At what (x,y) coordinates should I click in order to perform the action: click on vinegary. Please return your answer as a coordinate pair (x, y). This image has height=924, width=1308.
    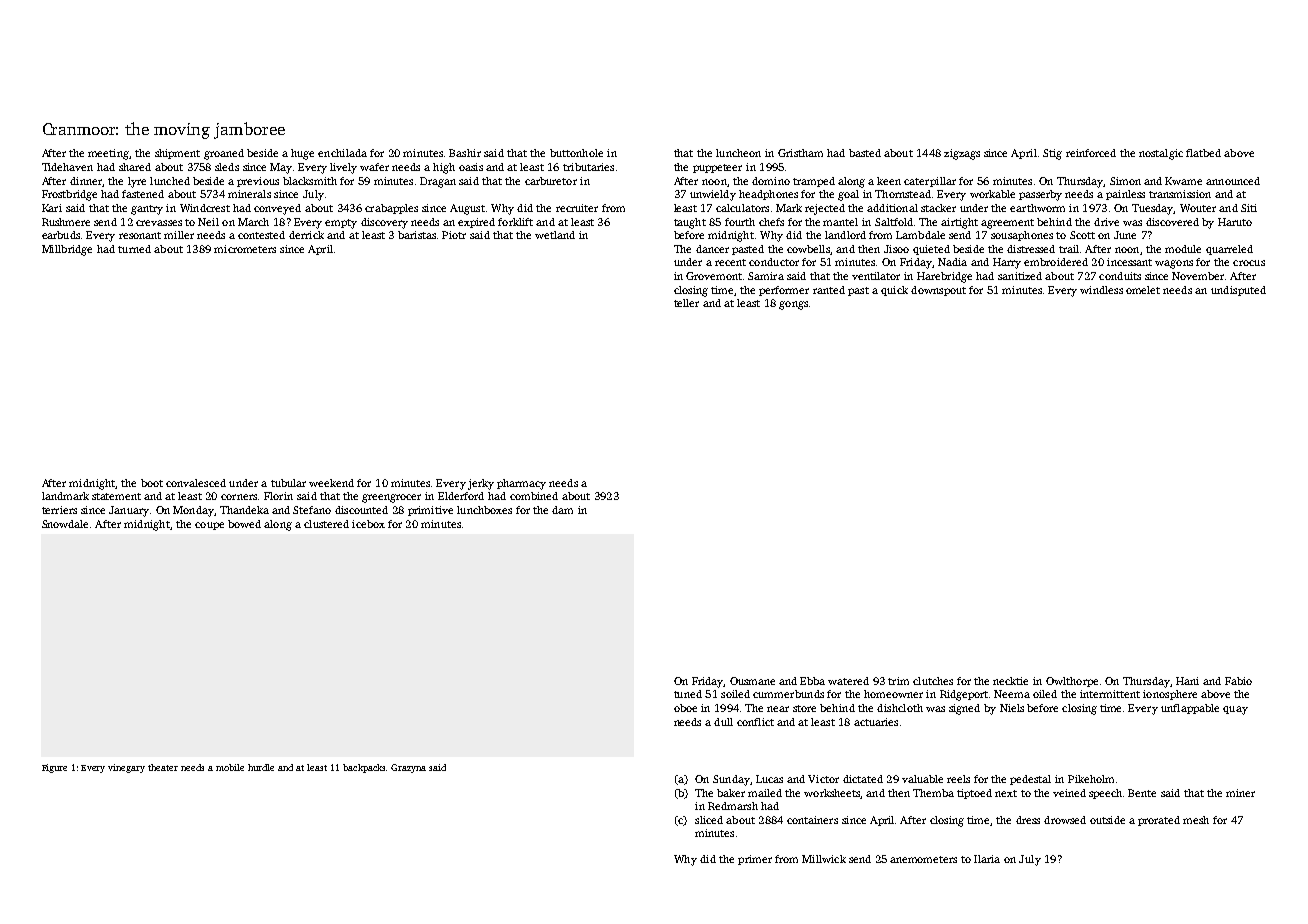
    Looking at the image, I should click on (126, 768).
